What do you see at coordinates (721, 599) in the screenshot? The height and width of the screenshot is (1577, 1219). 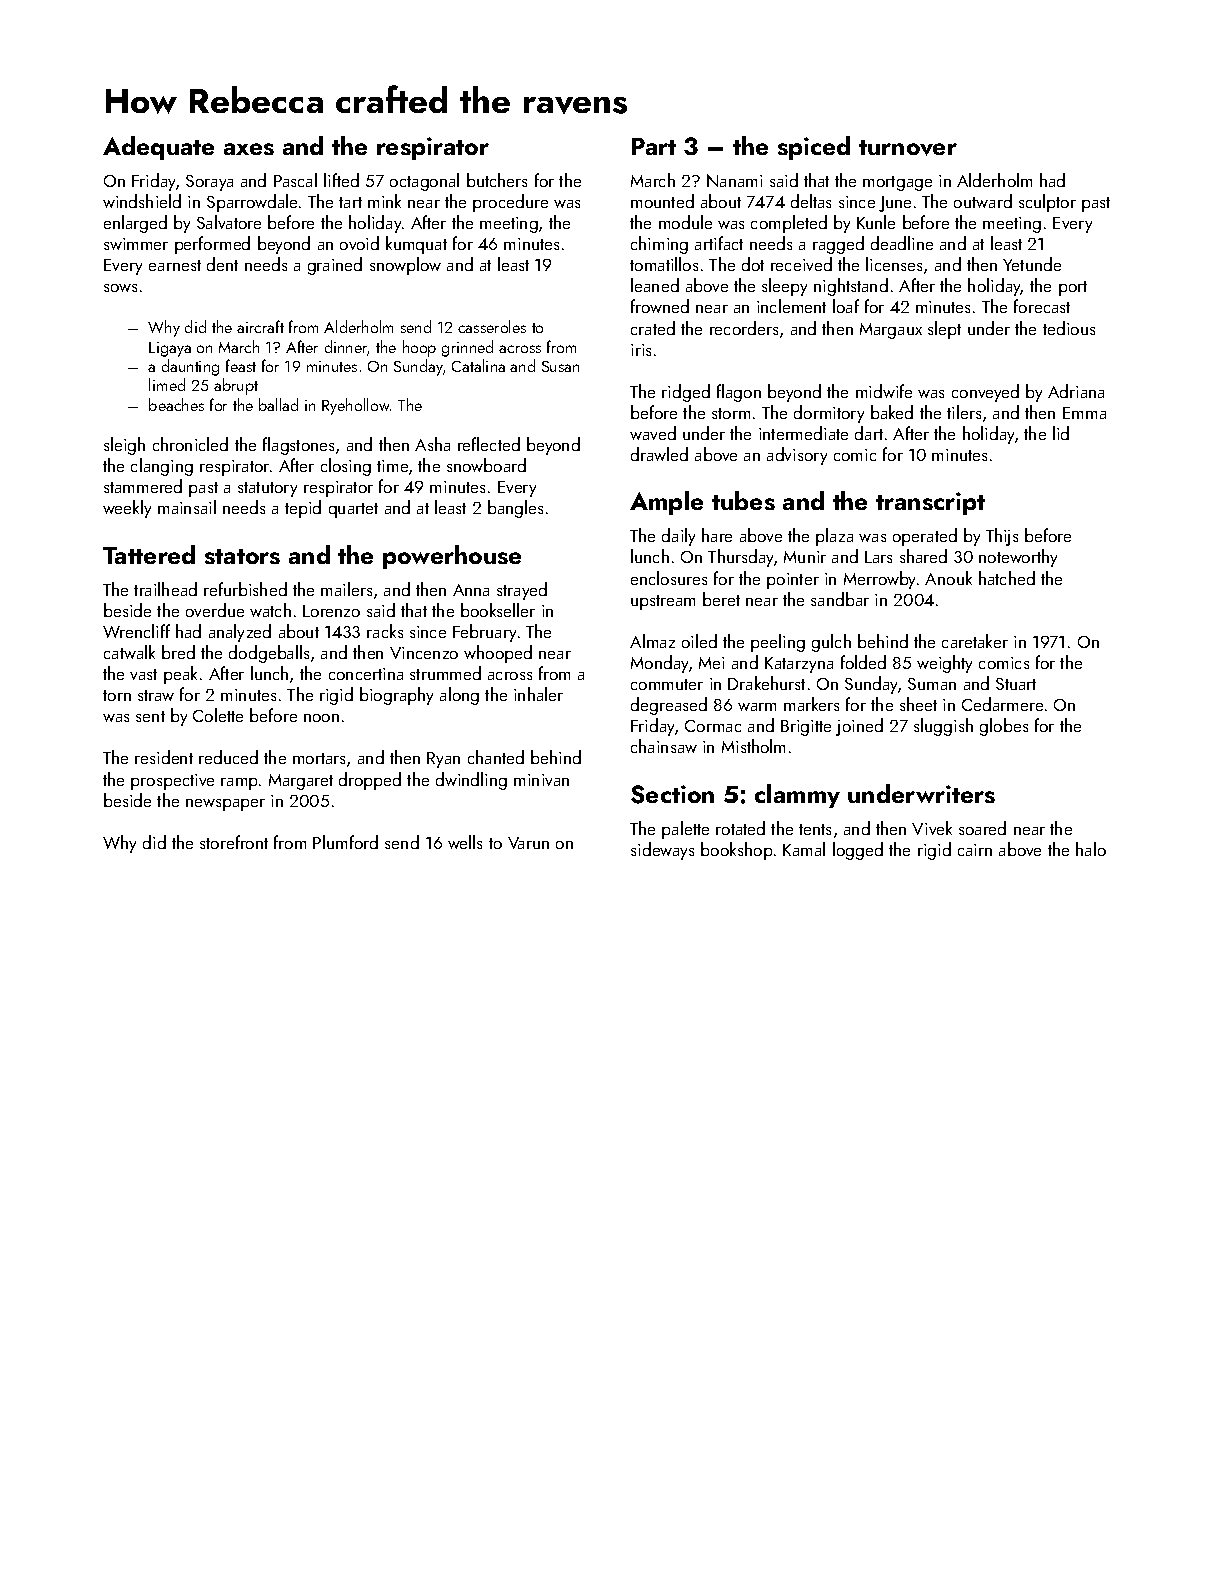 I see `beret` at bounding box center [721, 599].
